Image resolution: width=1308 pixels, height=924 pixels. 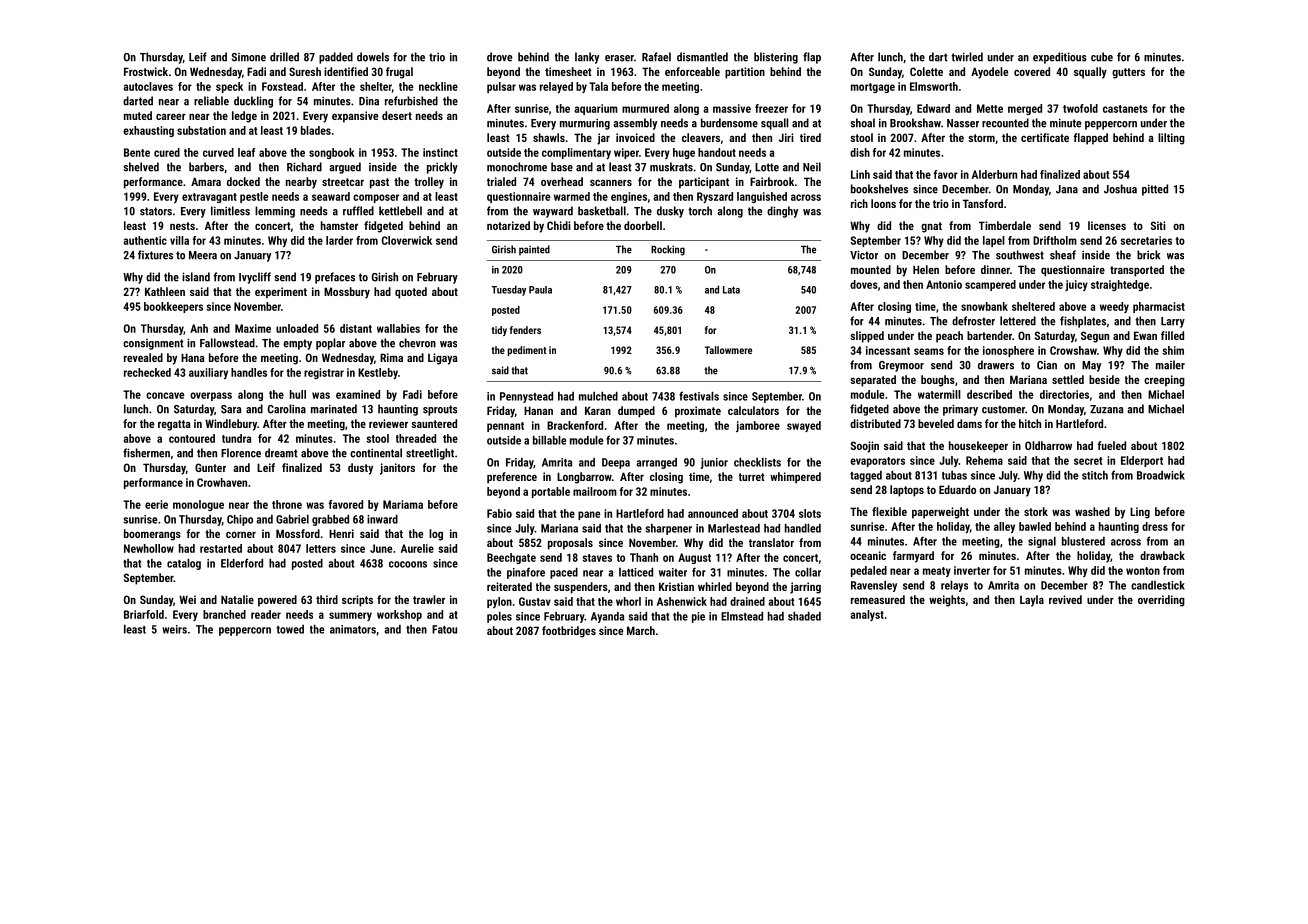 What do you see at coordinates (867, 615) in the screenshot?
I see `analyst` at bounding box center [867, 615].
